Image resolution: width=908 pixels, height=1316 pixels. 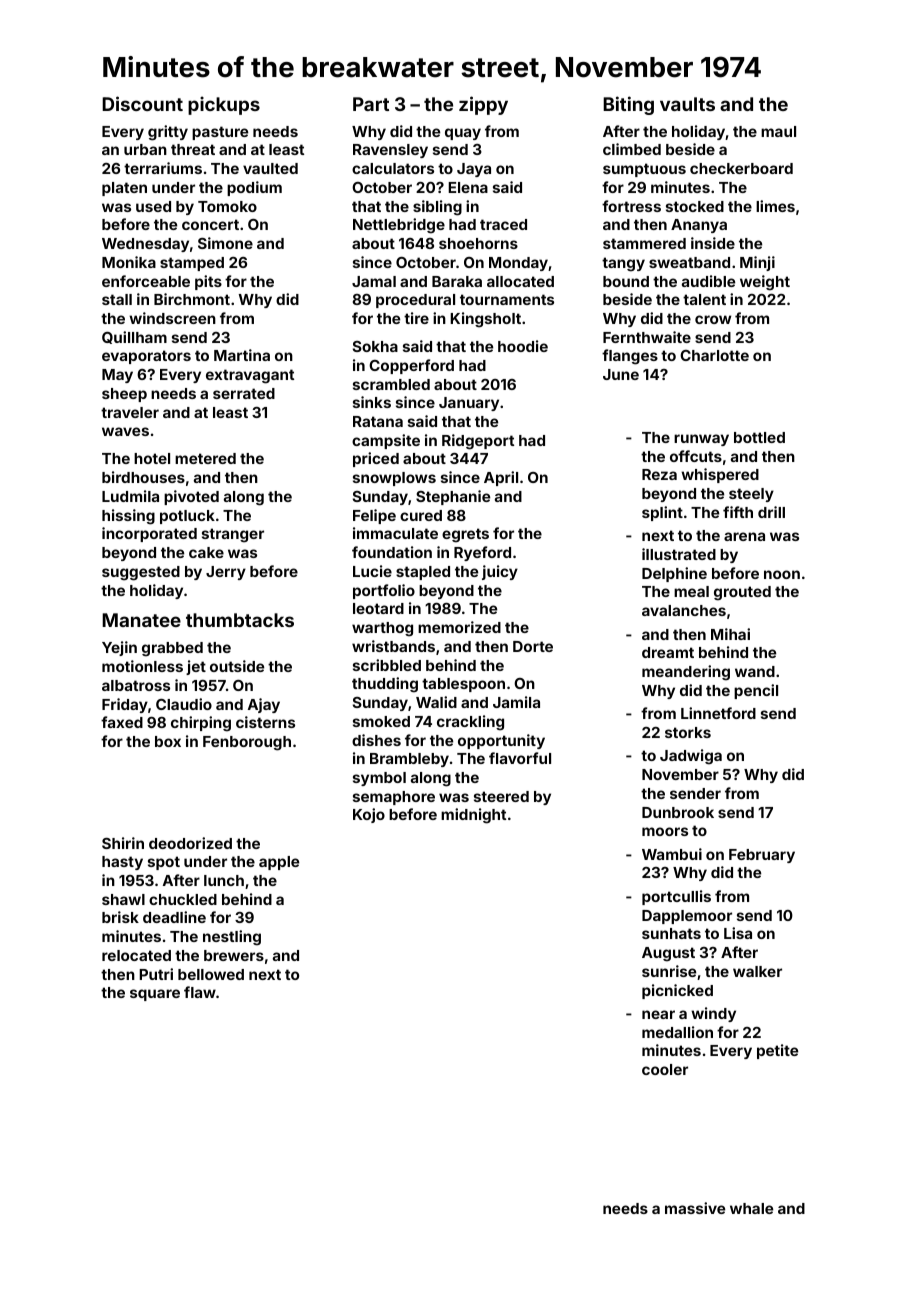 I want to click on Kojo, so click(x=369, y=815).
